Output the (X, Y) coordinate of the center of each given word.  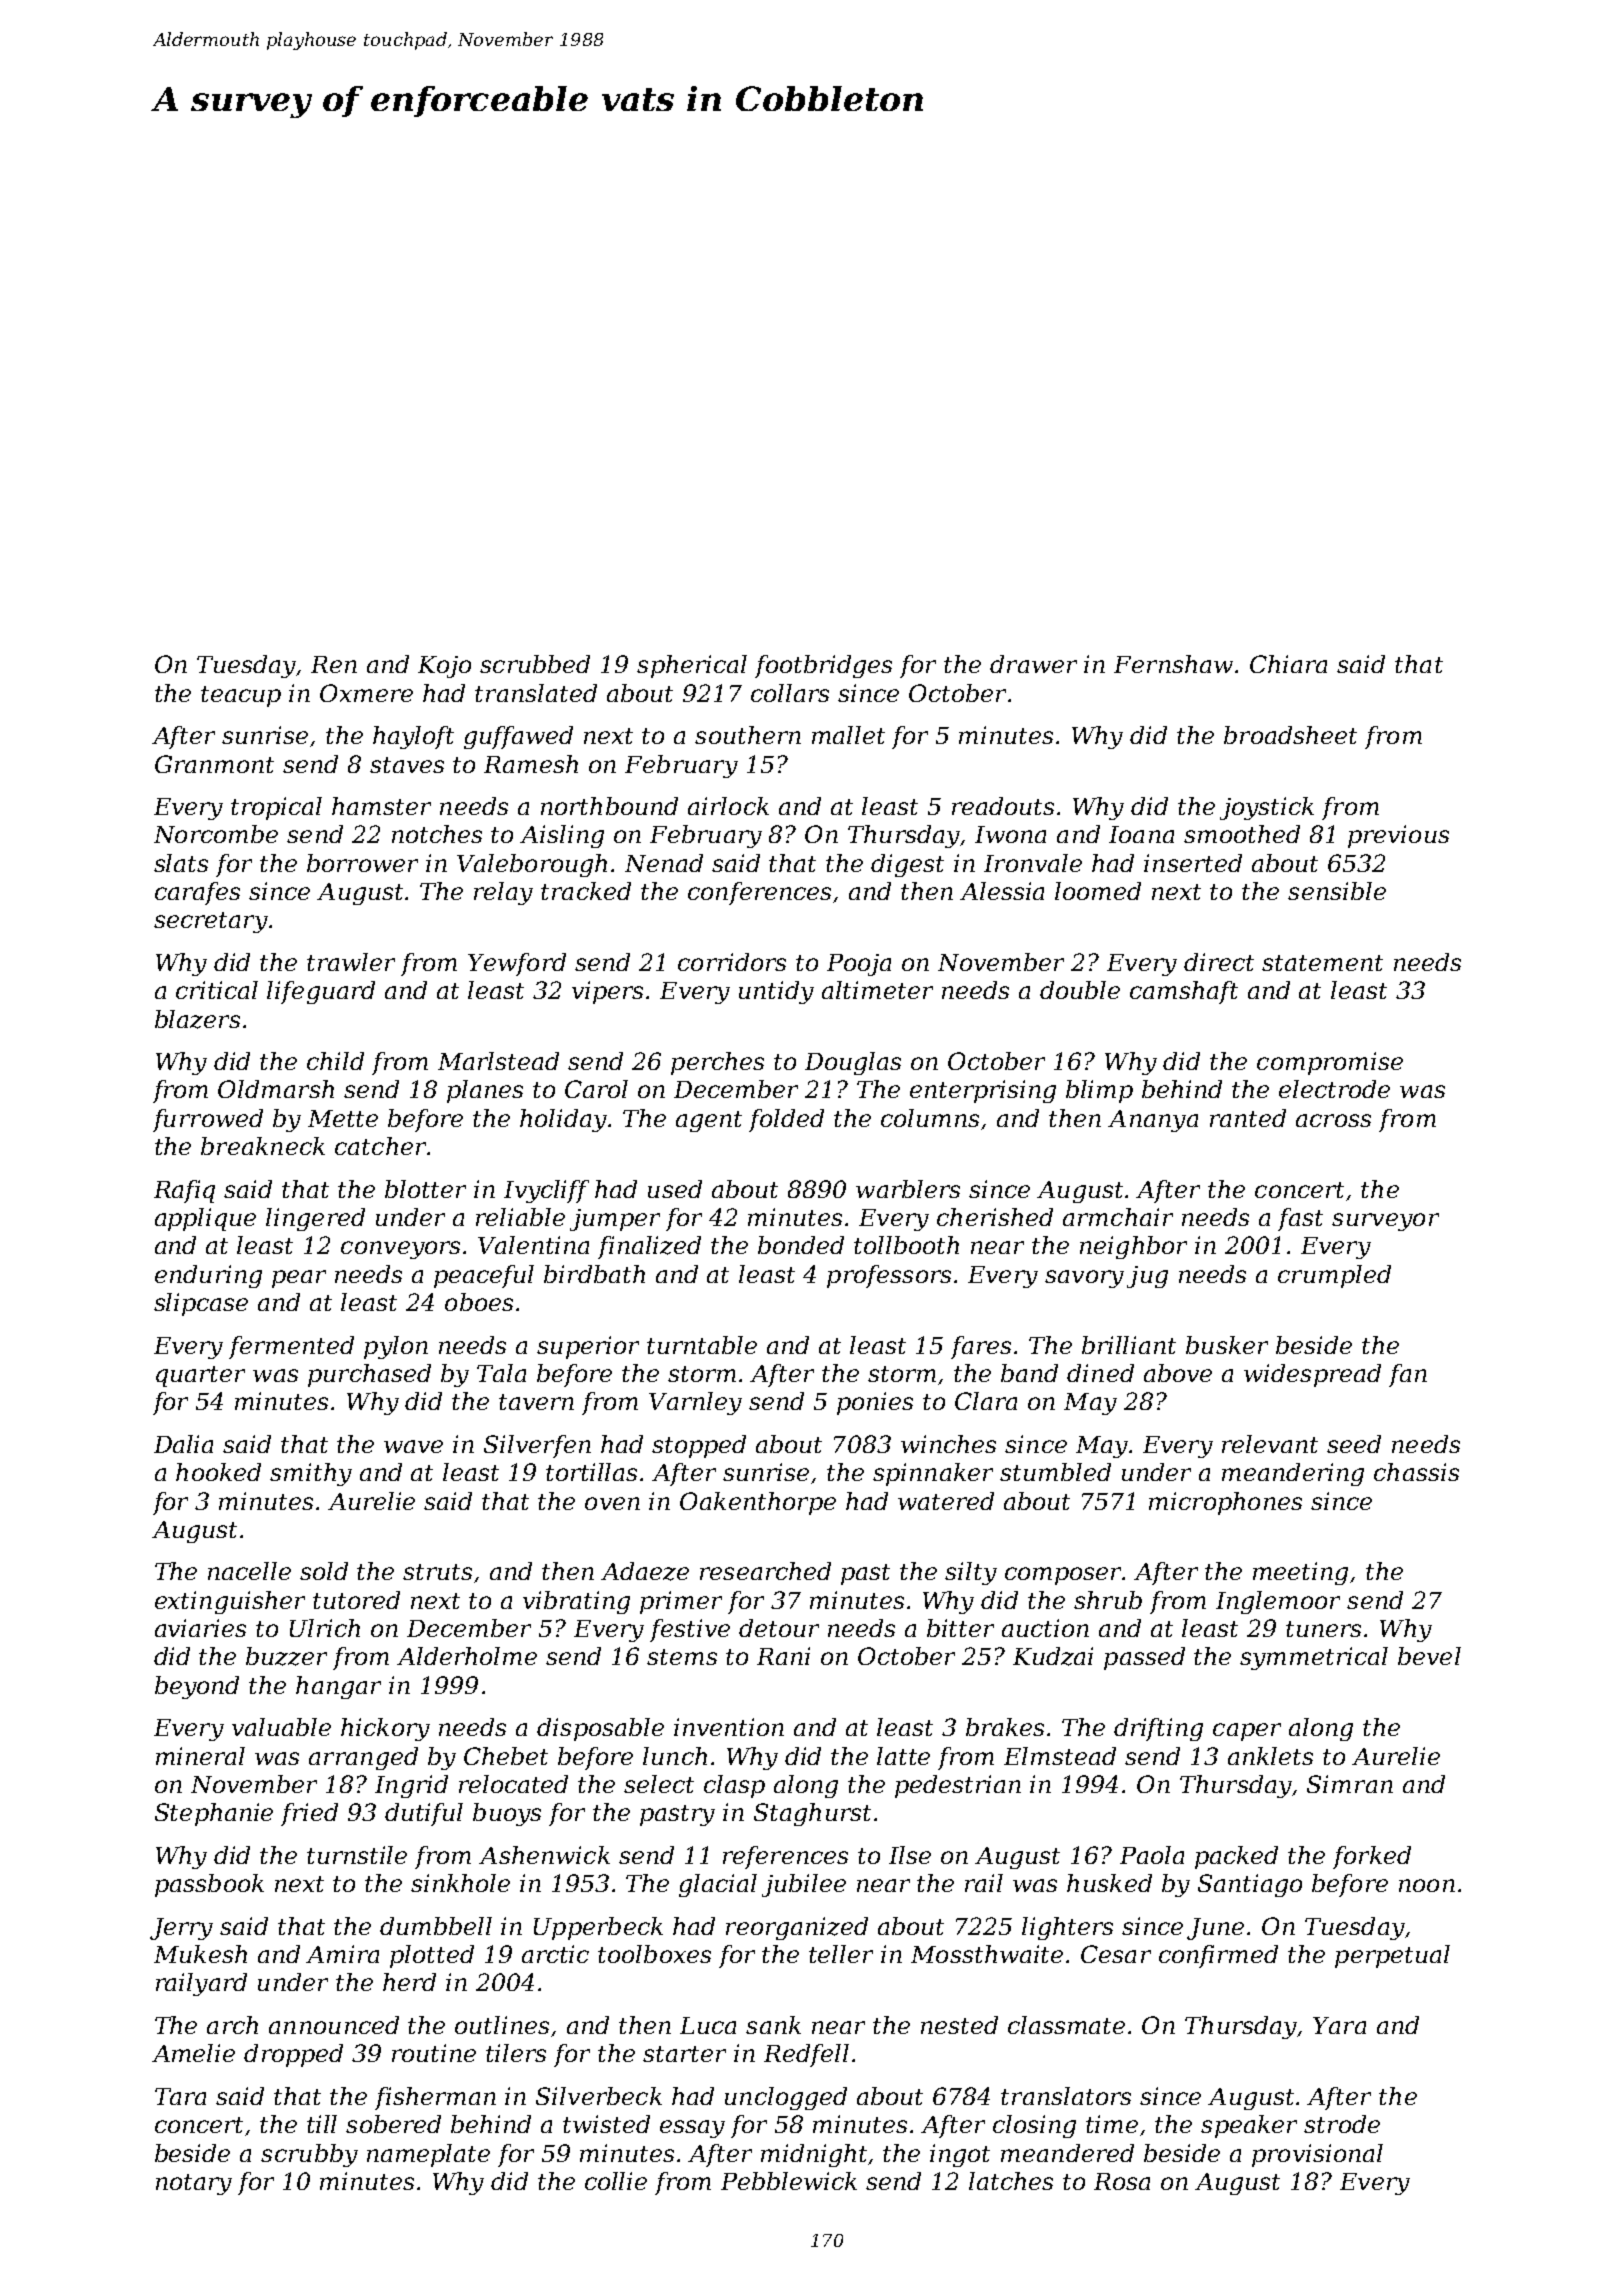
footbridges (823, 666)
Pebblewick (789, 2181)
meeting (1300, 1573)
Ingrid (411, 1786)
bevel (1429, 1656)
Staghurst (812, 1814)
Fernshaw (1173, 664)
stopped (699, 1446)
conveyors (400, 1250)
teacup (241, 696)
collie (616, 2181)
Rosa (1122, 2181)
